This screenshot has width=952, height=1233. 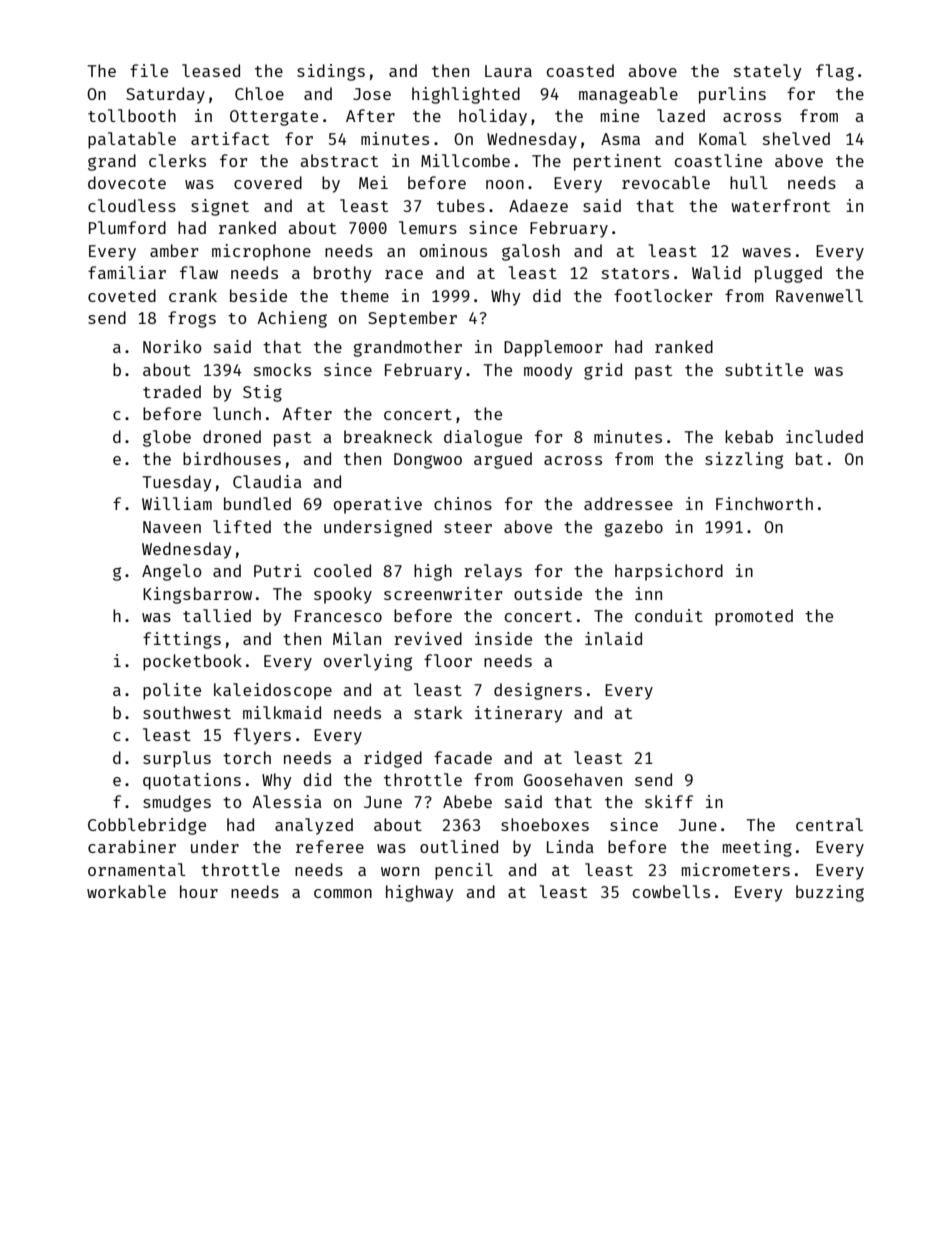 What do you see at coordinates (331, 72) in the screenshot?
I see `sidings` at bounding box center [331, 72].
